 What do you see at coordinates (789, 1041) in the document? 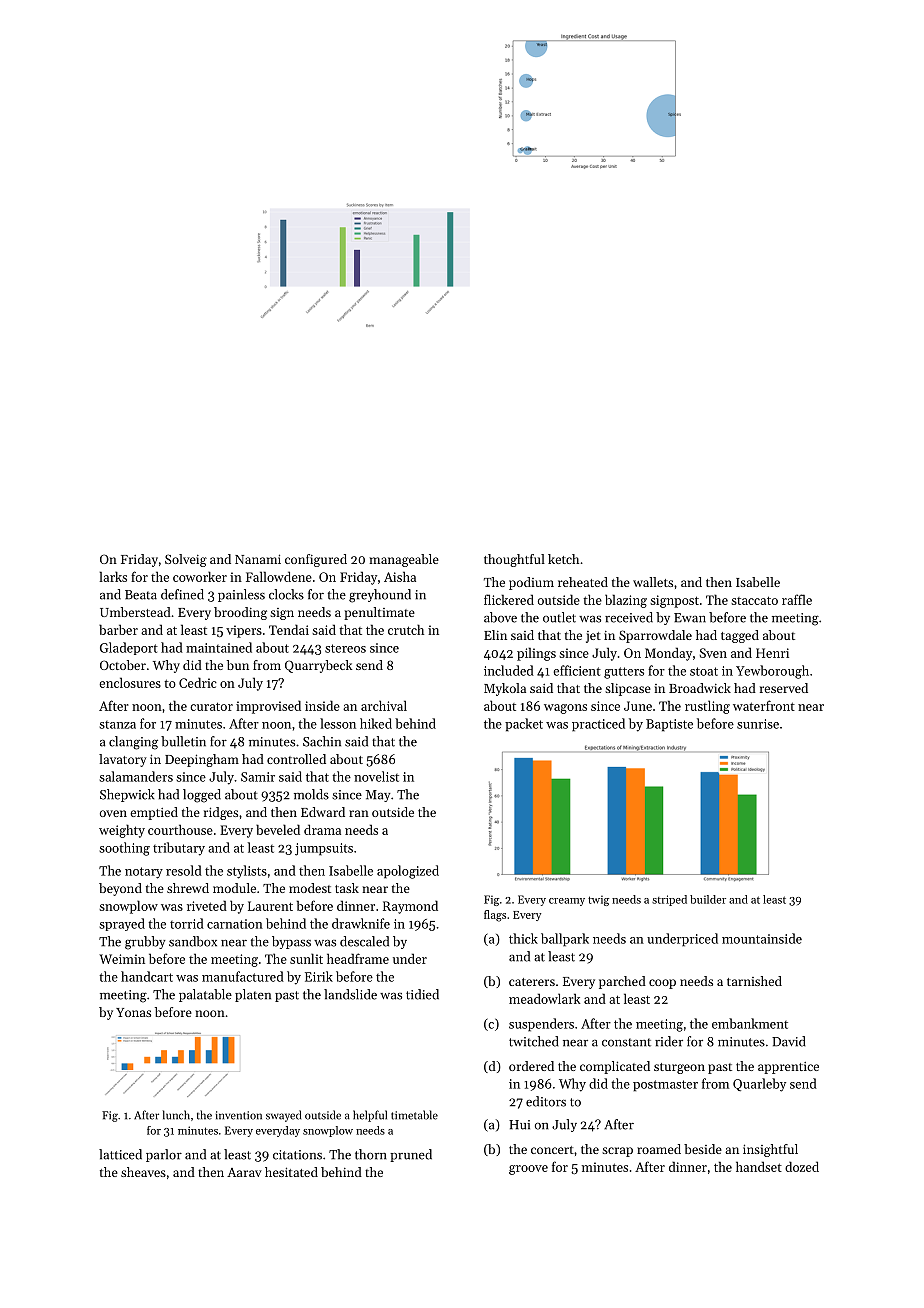
I see `David` at bounding box center [789, 1041].
